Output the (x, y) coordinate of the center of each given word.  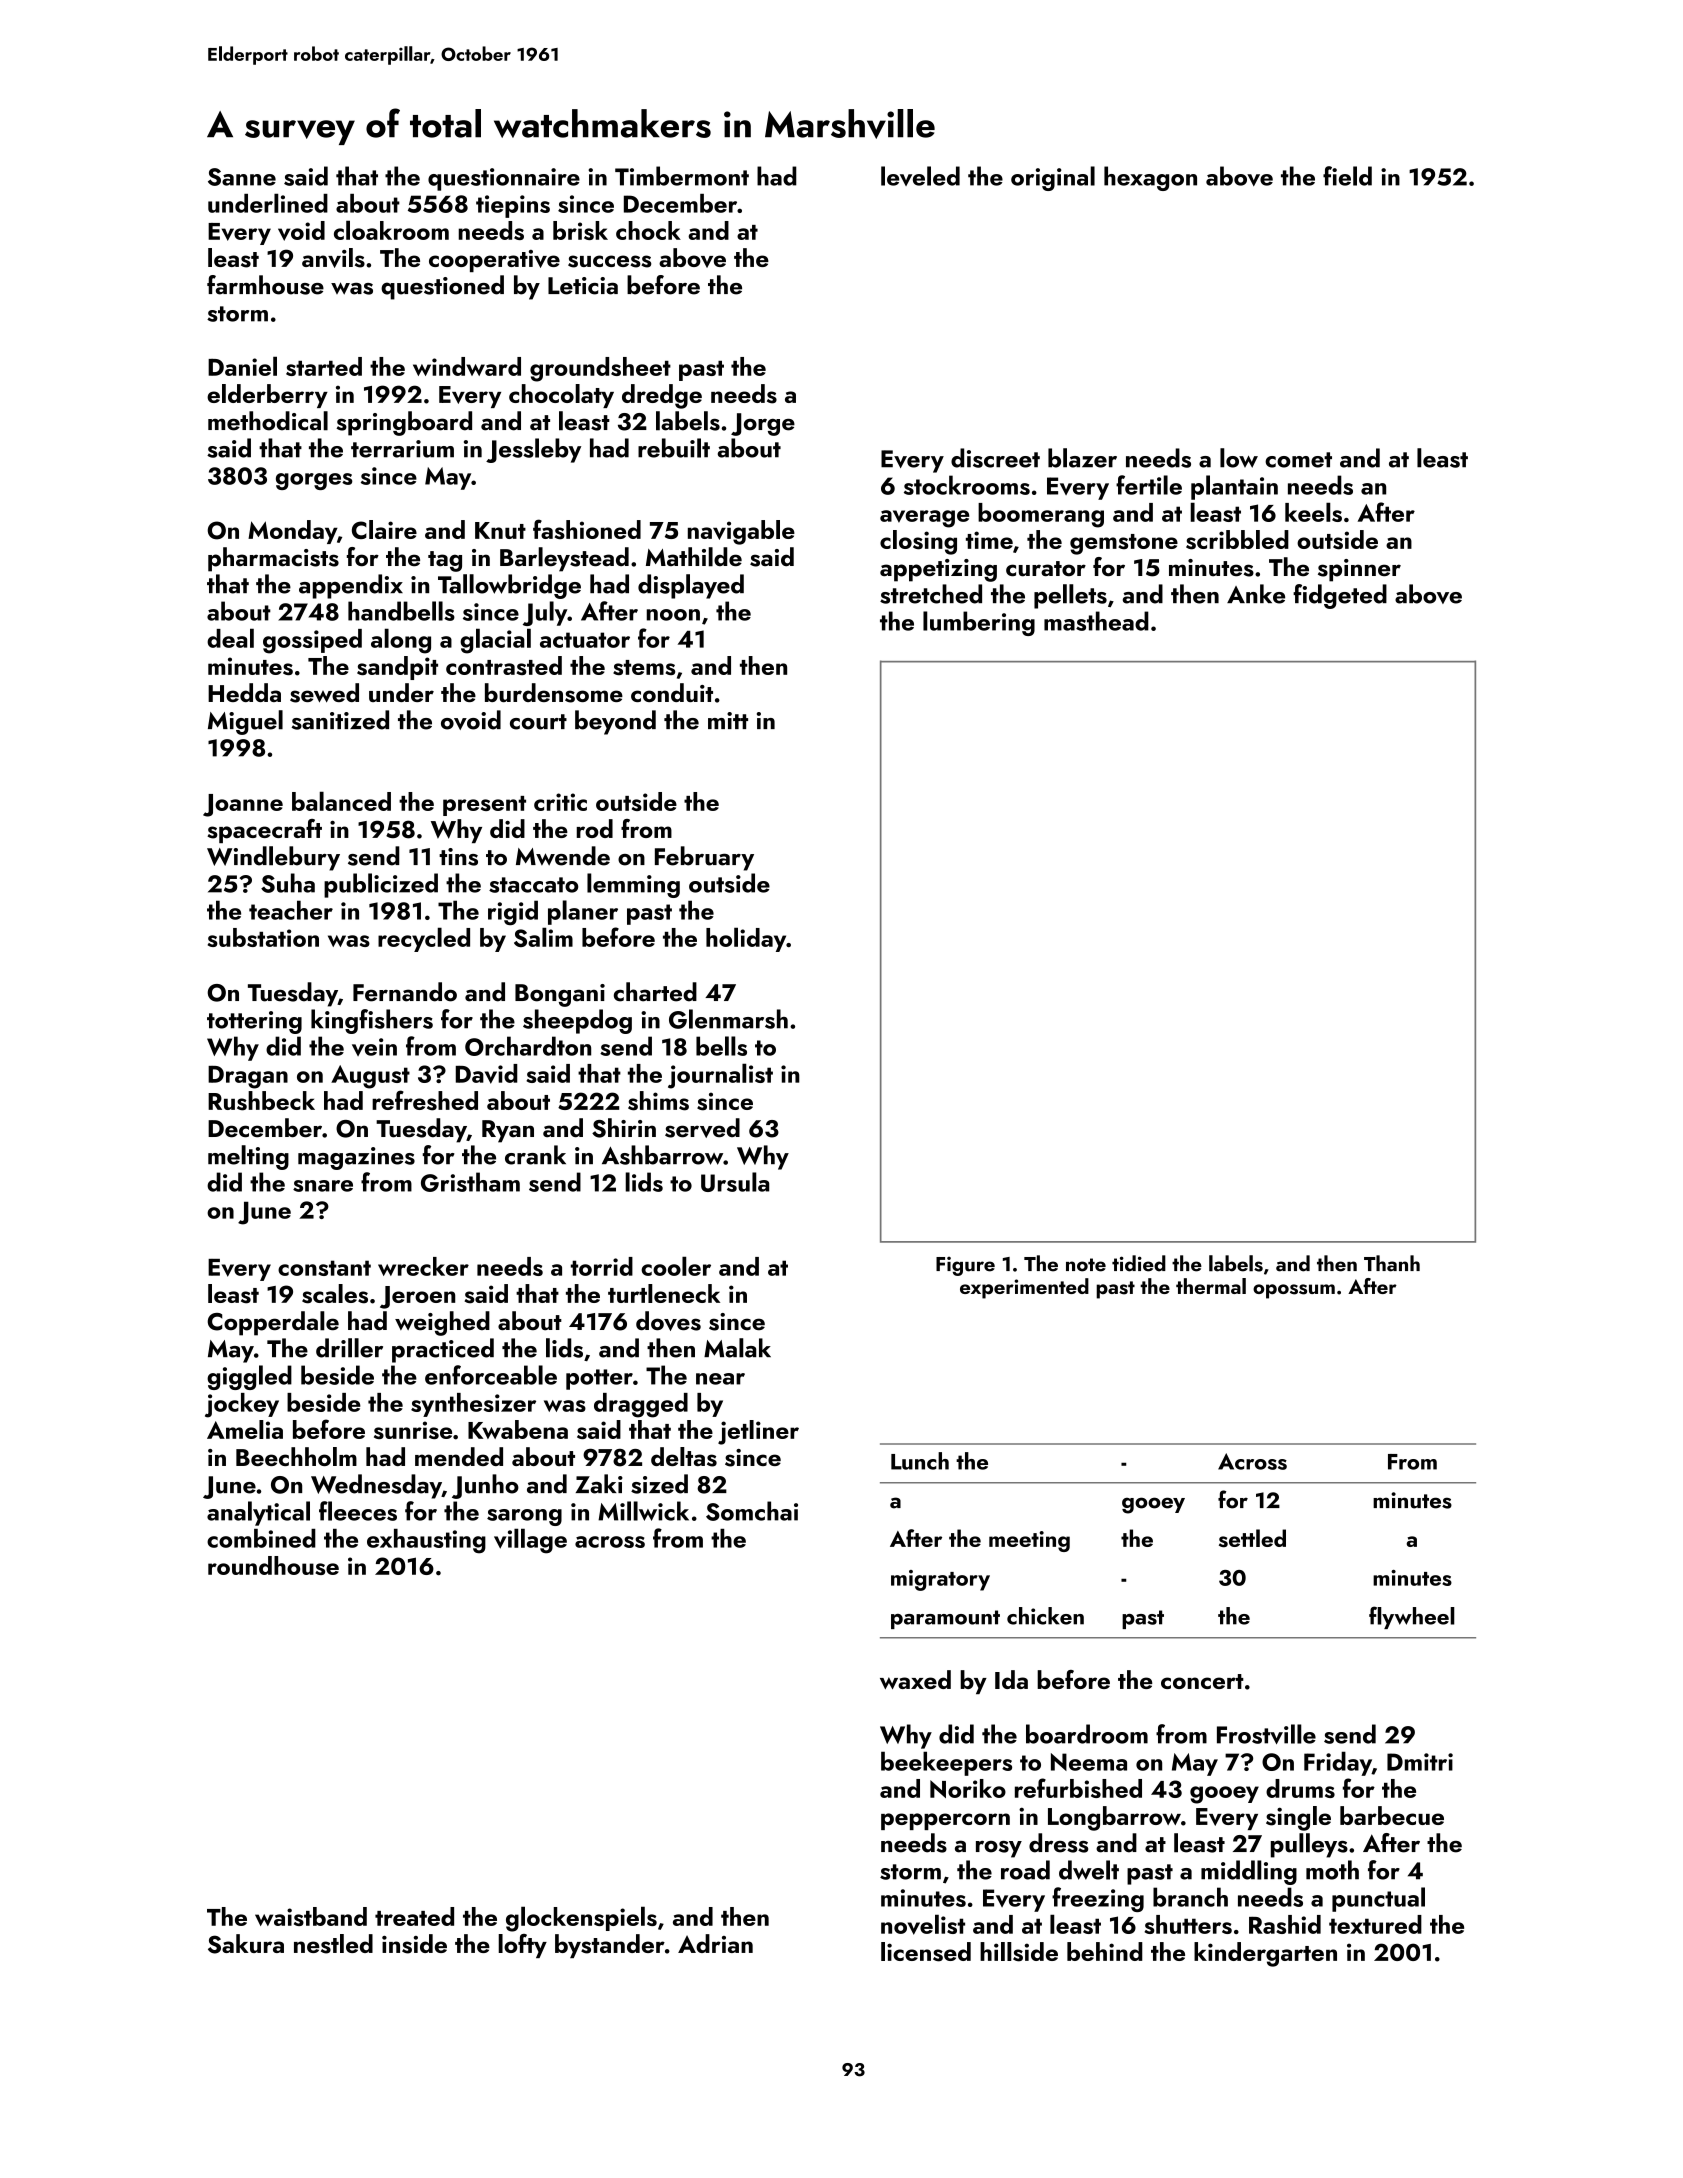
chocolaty (561, 396)
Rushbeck (261, 1101)
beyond (615, 722)
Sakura (246, 1944)
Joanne (243, 805)
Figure (965, 1266)
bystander (610, 1946)
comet (1298, 460)
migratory (940, 1580)
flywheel (1412, 1617)
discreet (995, 458)
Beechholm (296, 1456)
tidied (1139, 1263)
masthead (1096, 621)
